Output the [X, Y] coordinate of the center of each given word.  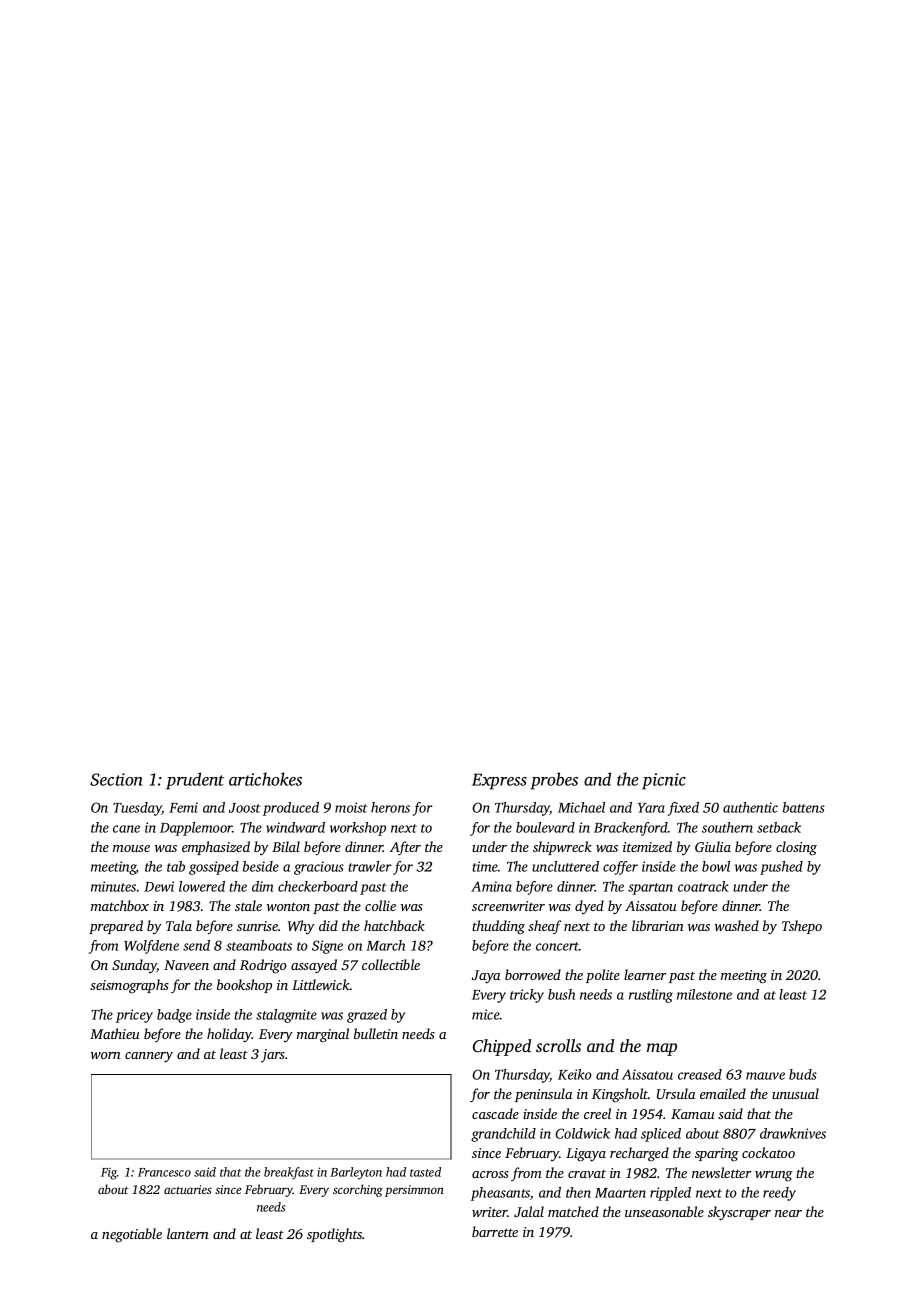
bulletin [376, 1033]
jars [273, 1055]
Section [116, 779]
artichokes [265, 779]
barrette [495, 1231]
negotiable [132, 1235]
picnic [664, 781]
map [662, 1049]
